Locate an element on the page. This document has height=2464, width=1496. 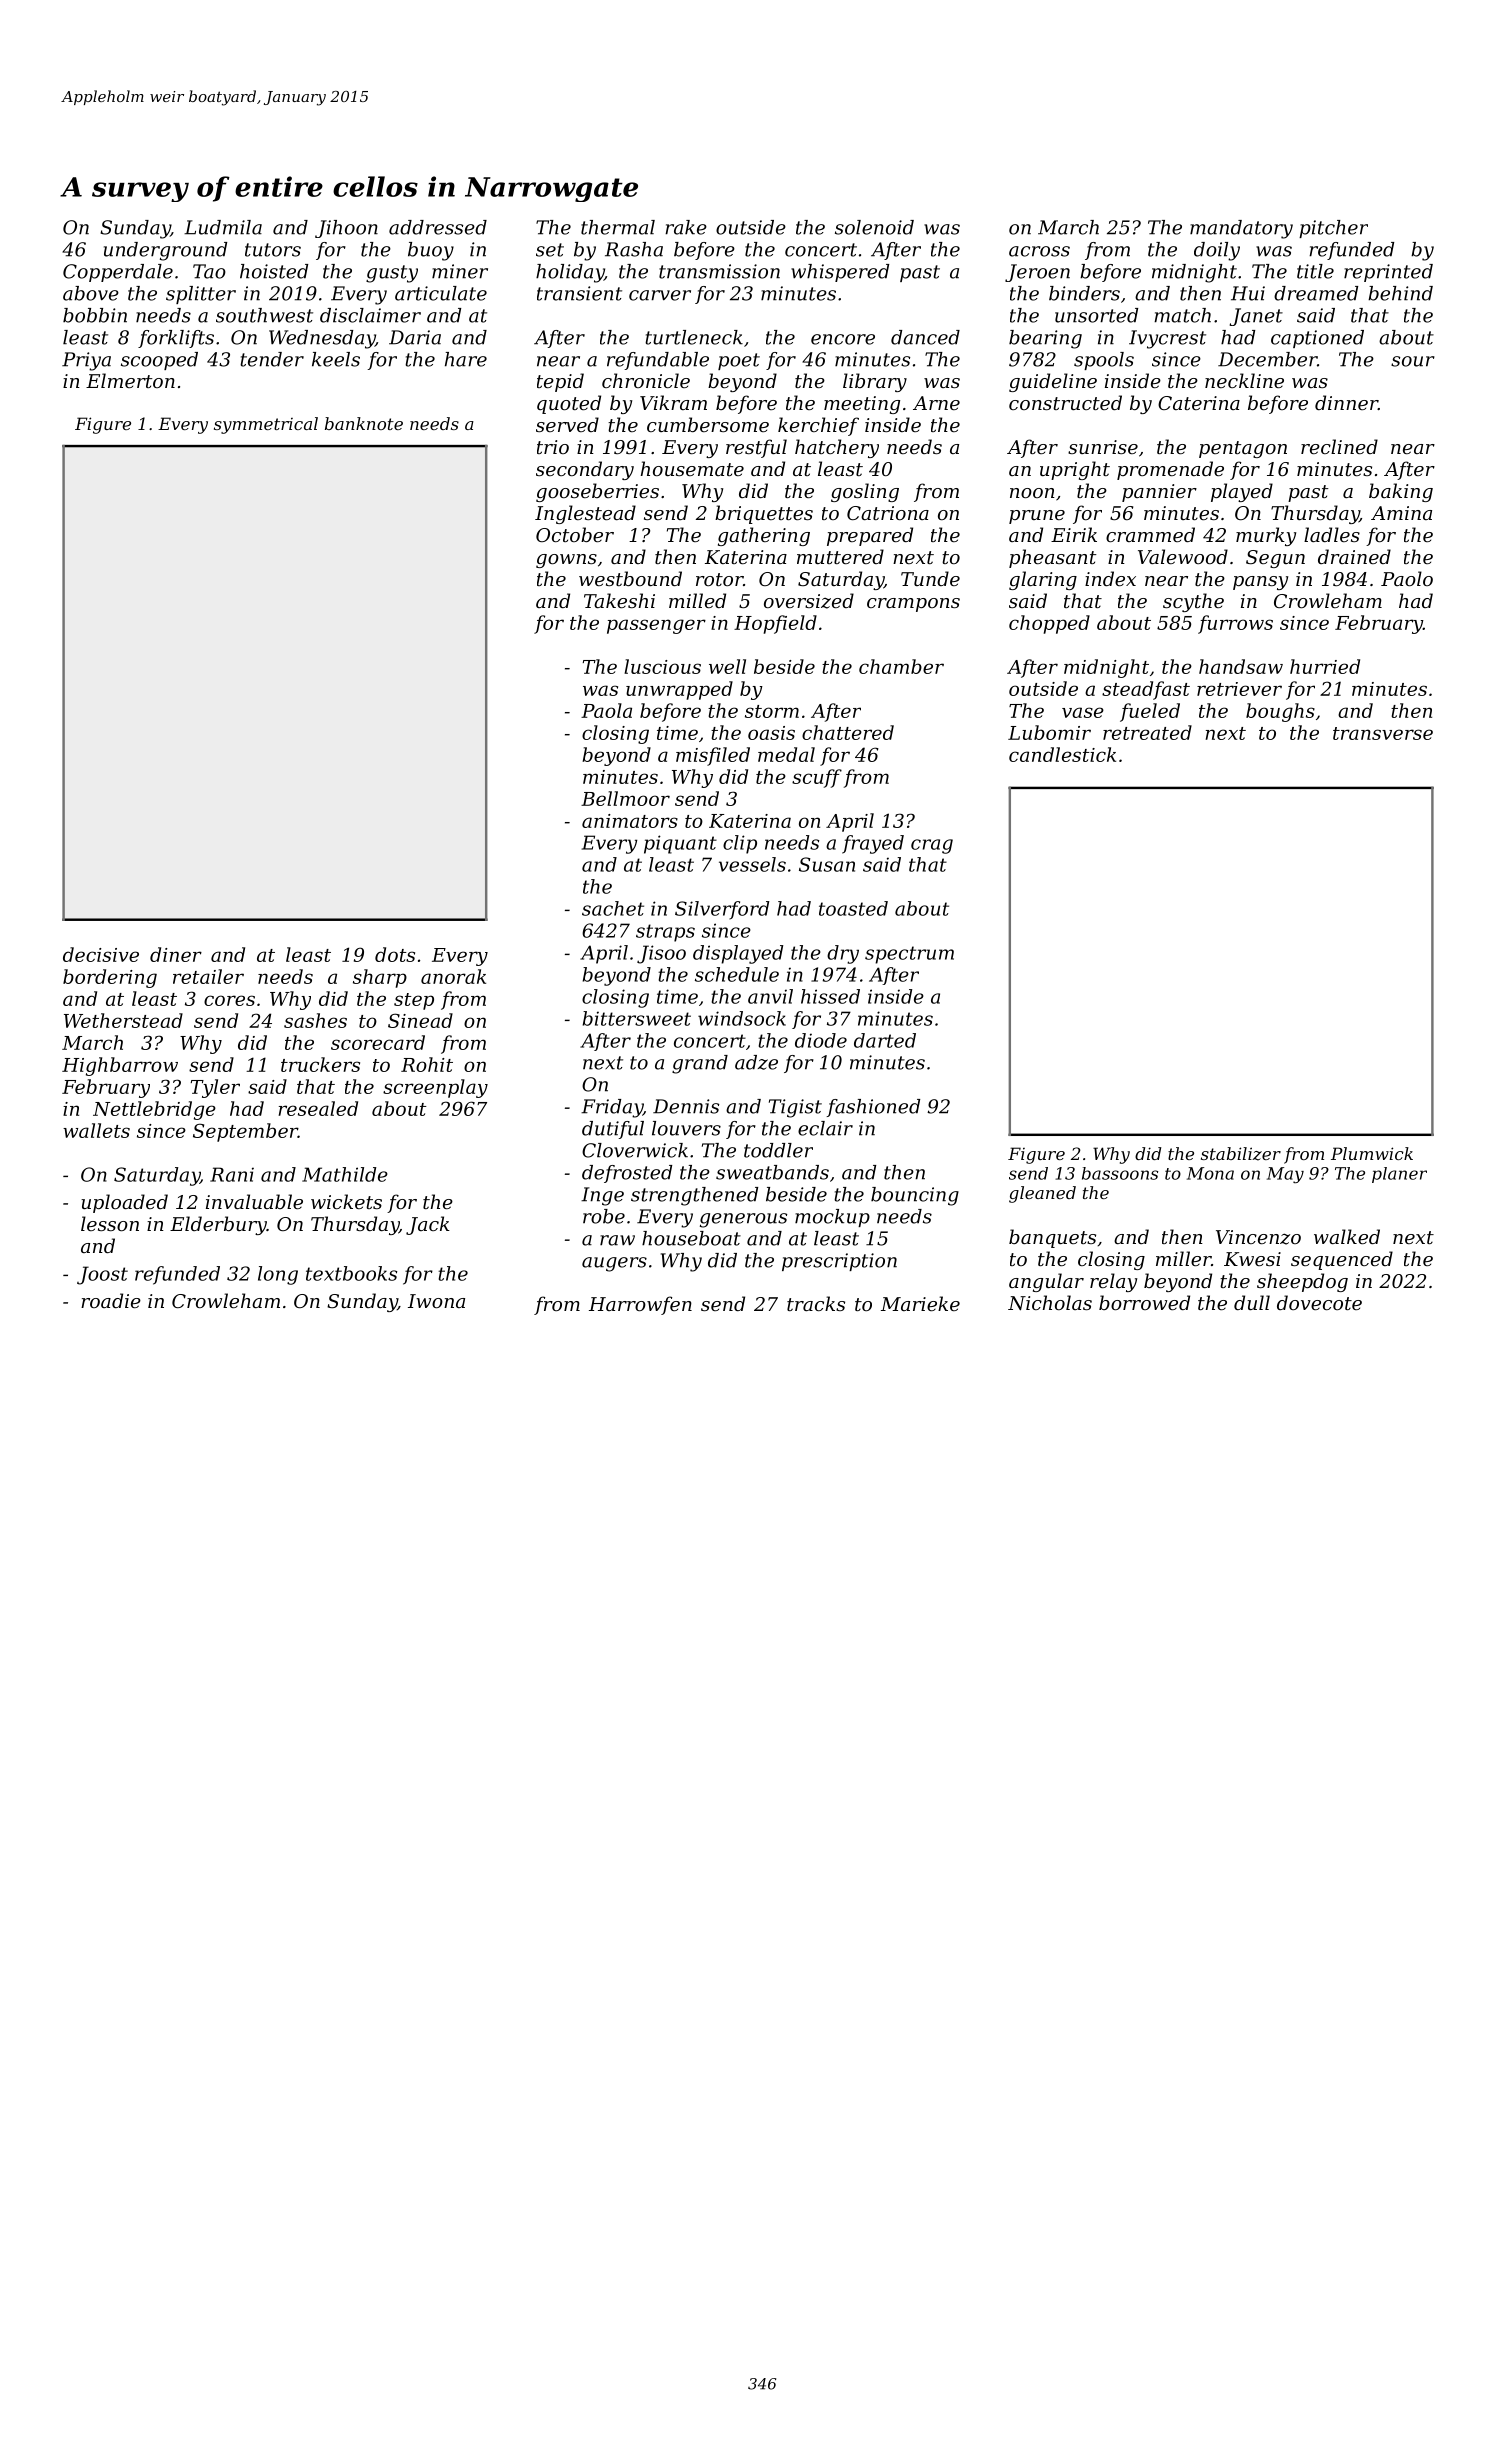
hurried is located at coordinates (1325, 666).
